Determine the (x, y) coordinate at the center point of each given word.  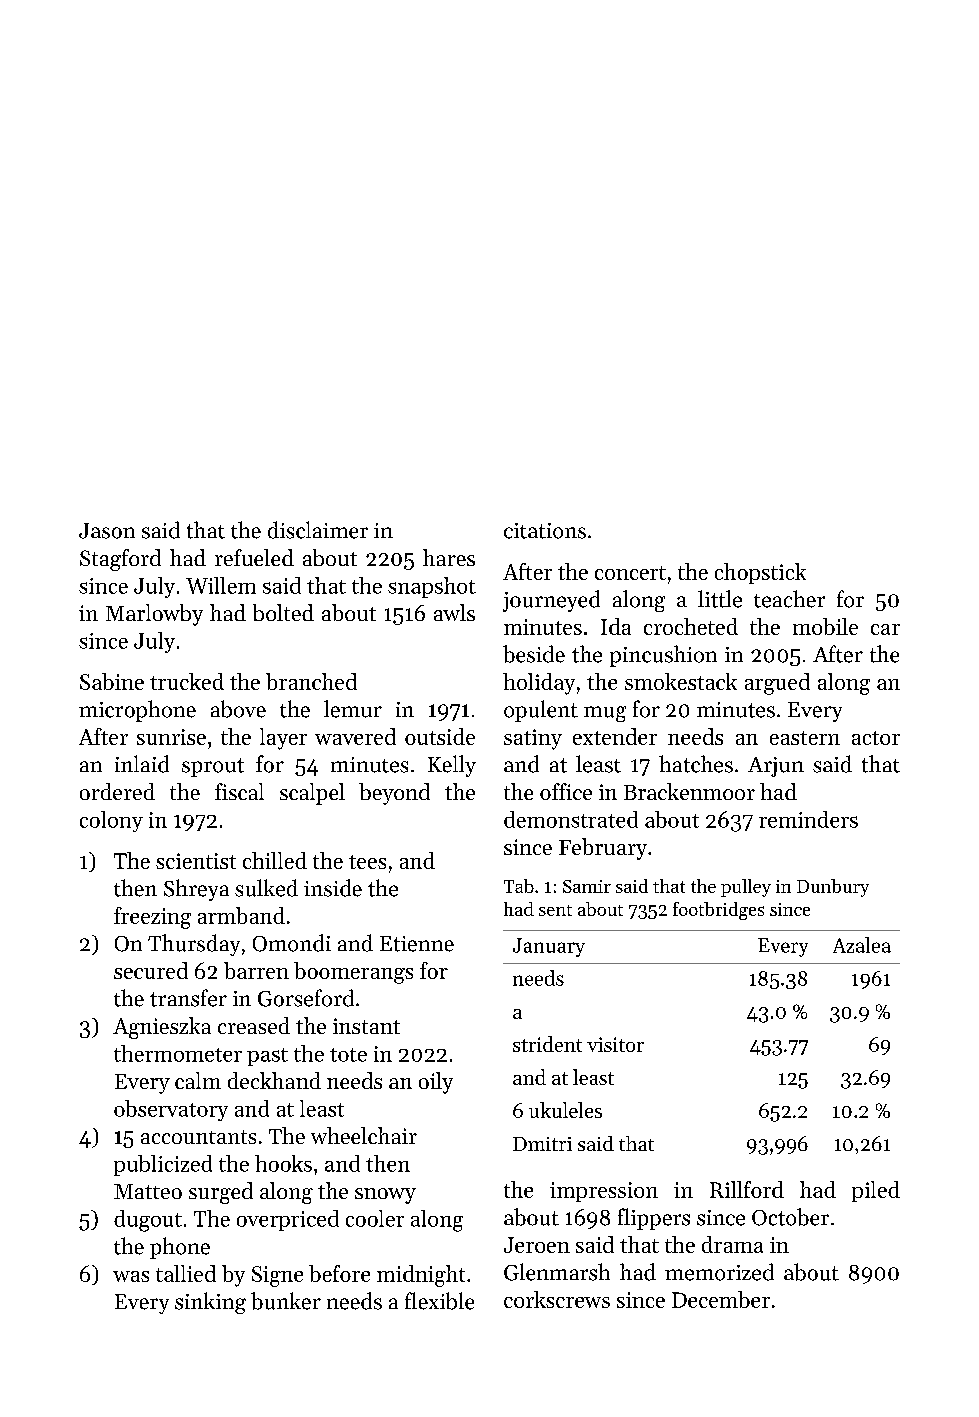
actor (876, 738)
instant (366, 1026)
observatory (171, 1110)
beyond (394, 794)
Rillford (747, 1189)
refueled (254, 557)
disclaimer (318, 530)
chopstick (760, 573)
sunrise (171, 737)
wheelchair (364, 1135)
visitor (615, 1044)
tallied (186, 1273)
